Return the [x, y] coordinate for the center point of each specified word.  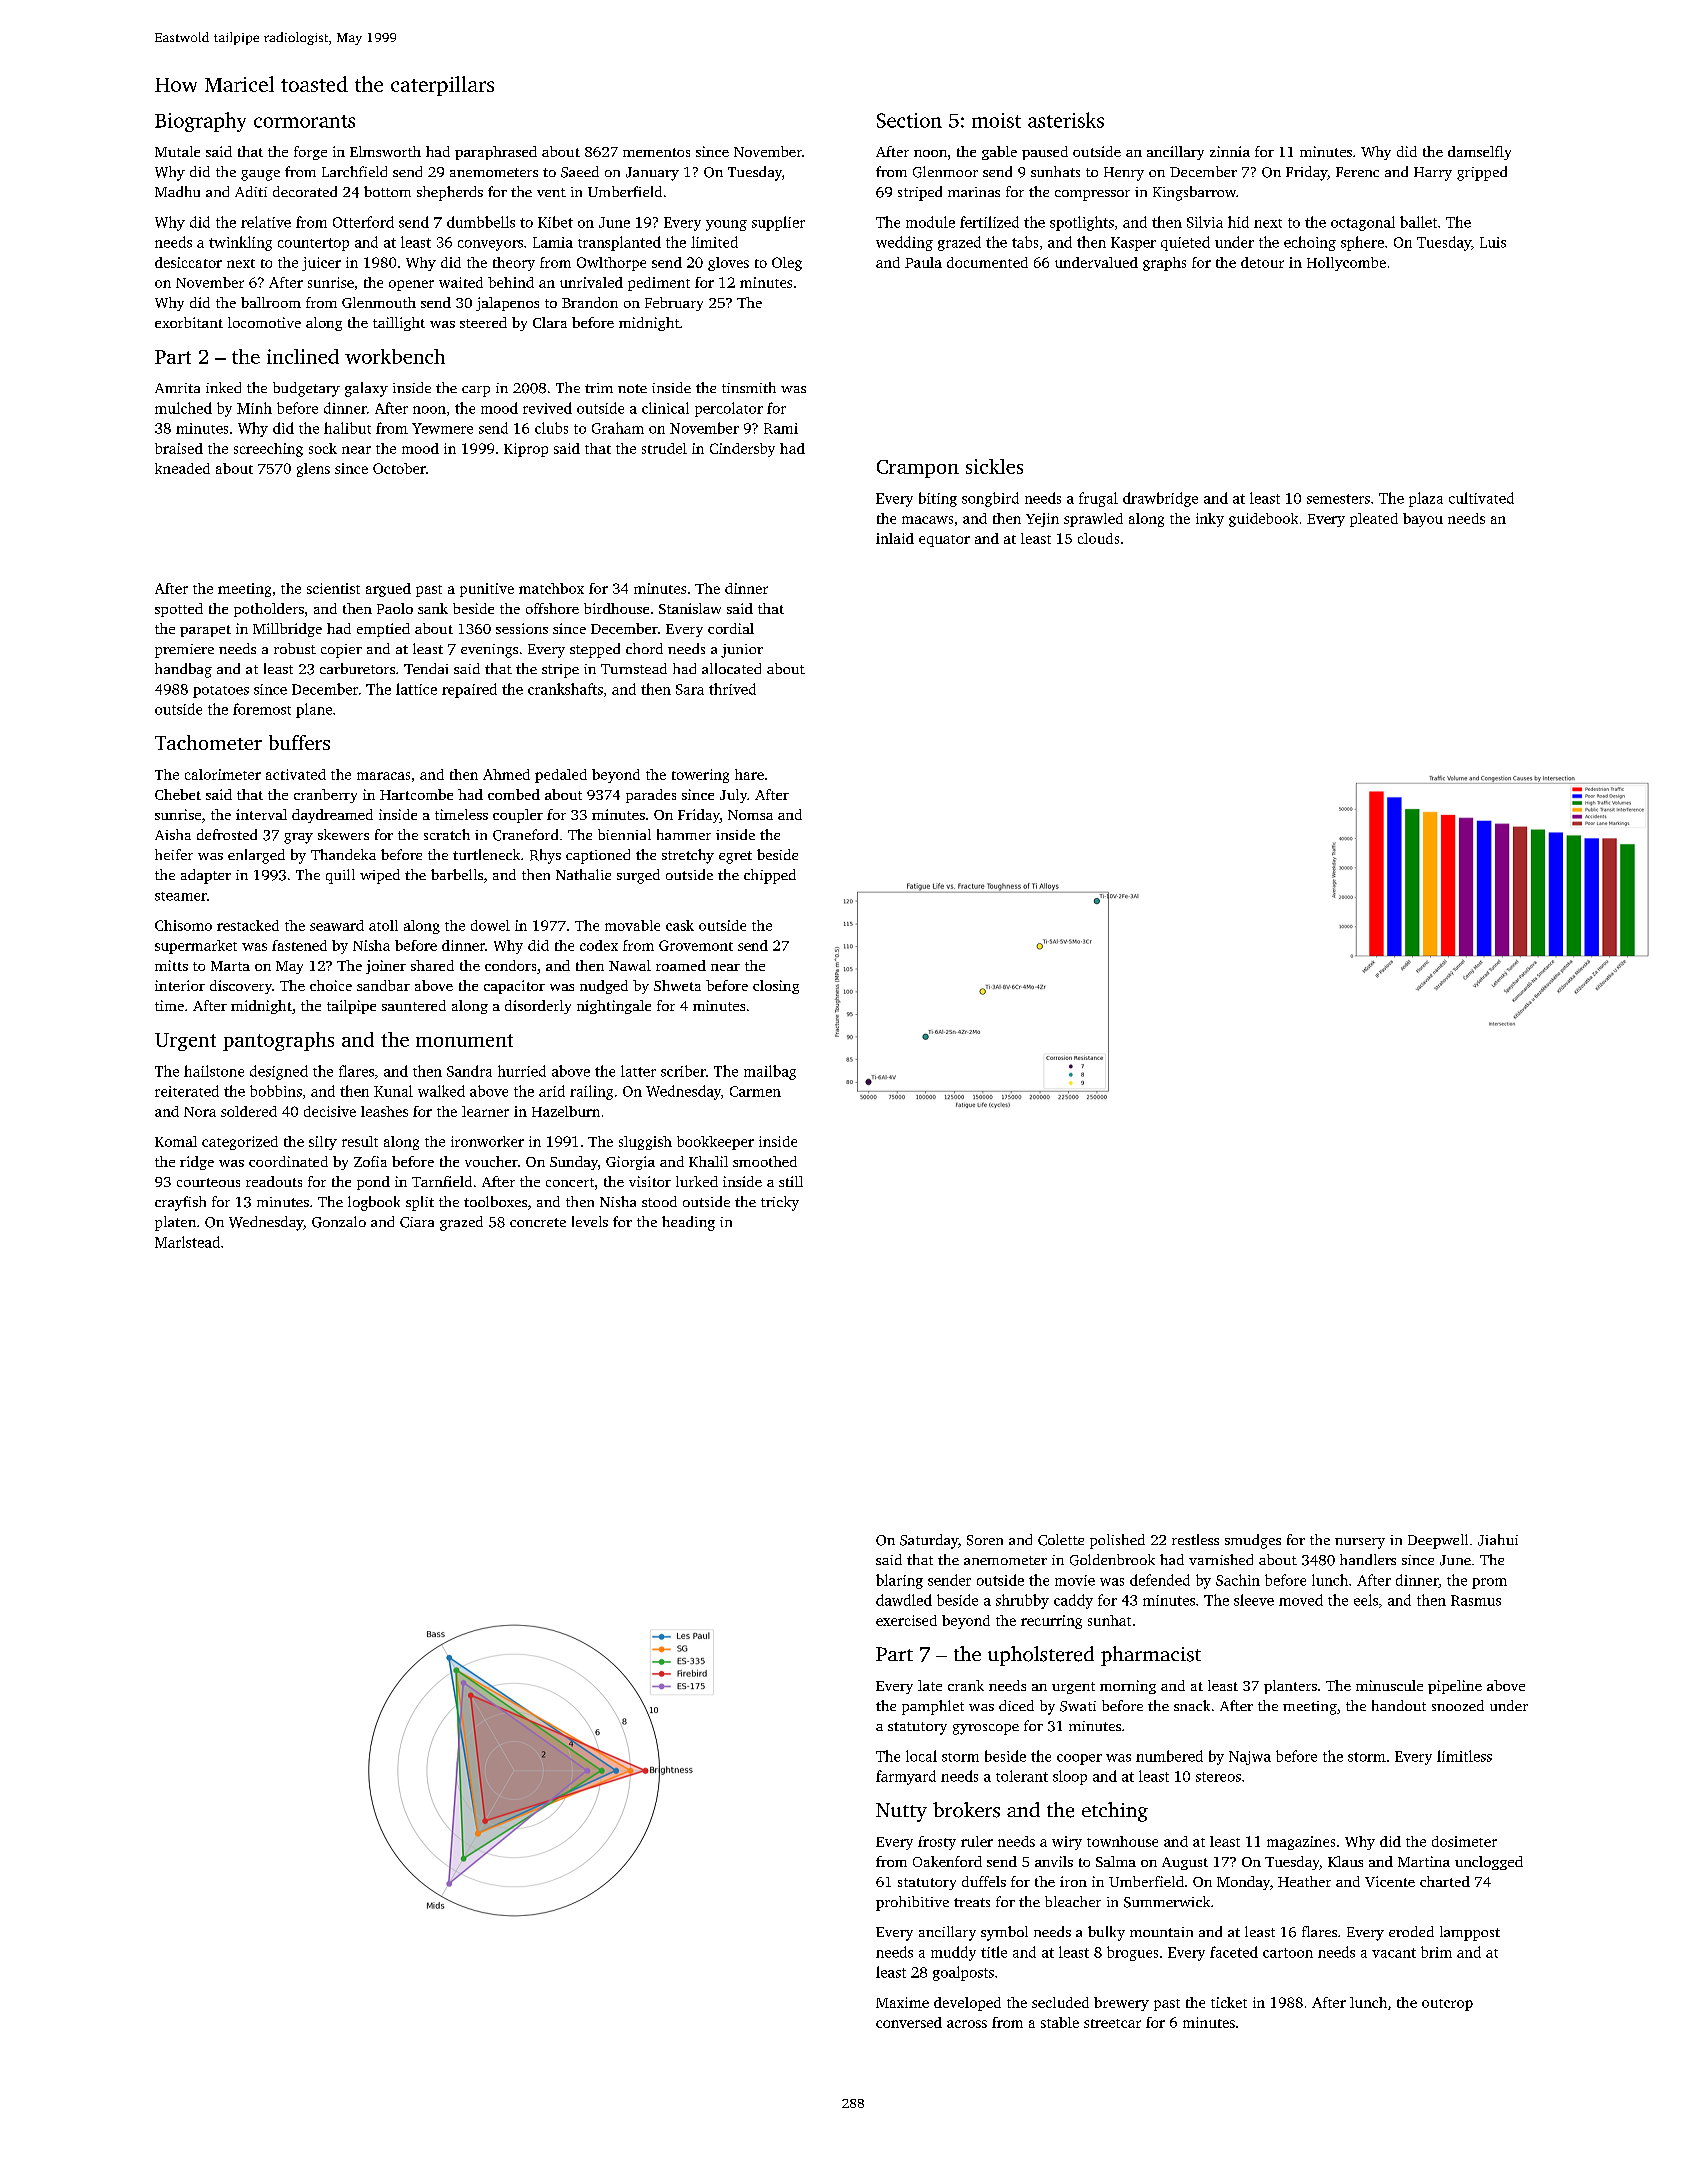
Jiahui [1498, 1540]
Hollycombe [1346, 264]
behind [511, 282]
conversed [909, 2022]
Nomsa [750, 815]
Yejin [1042, 520]
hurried [522, 1071]
